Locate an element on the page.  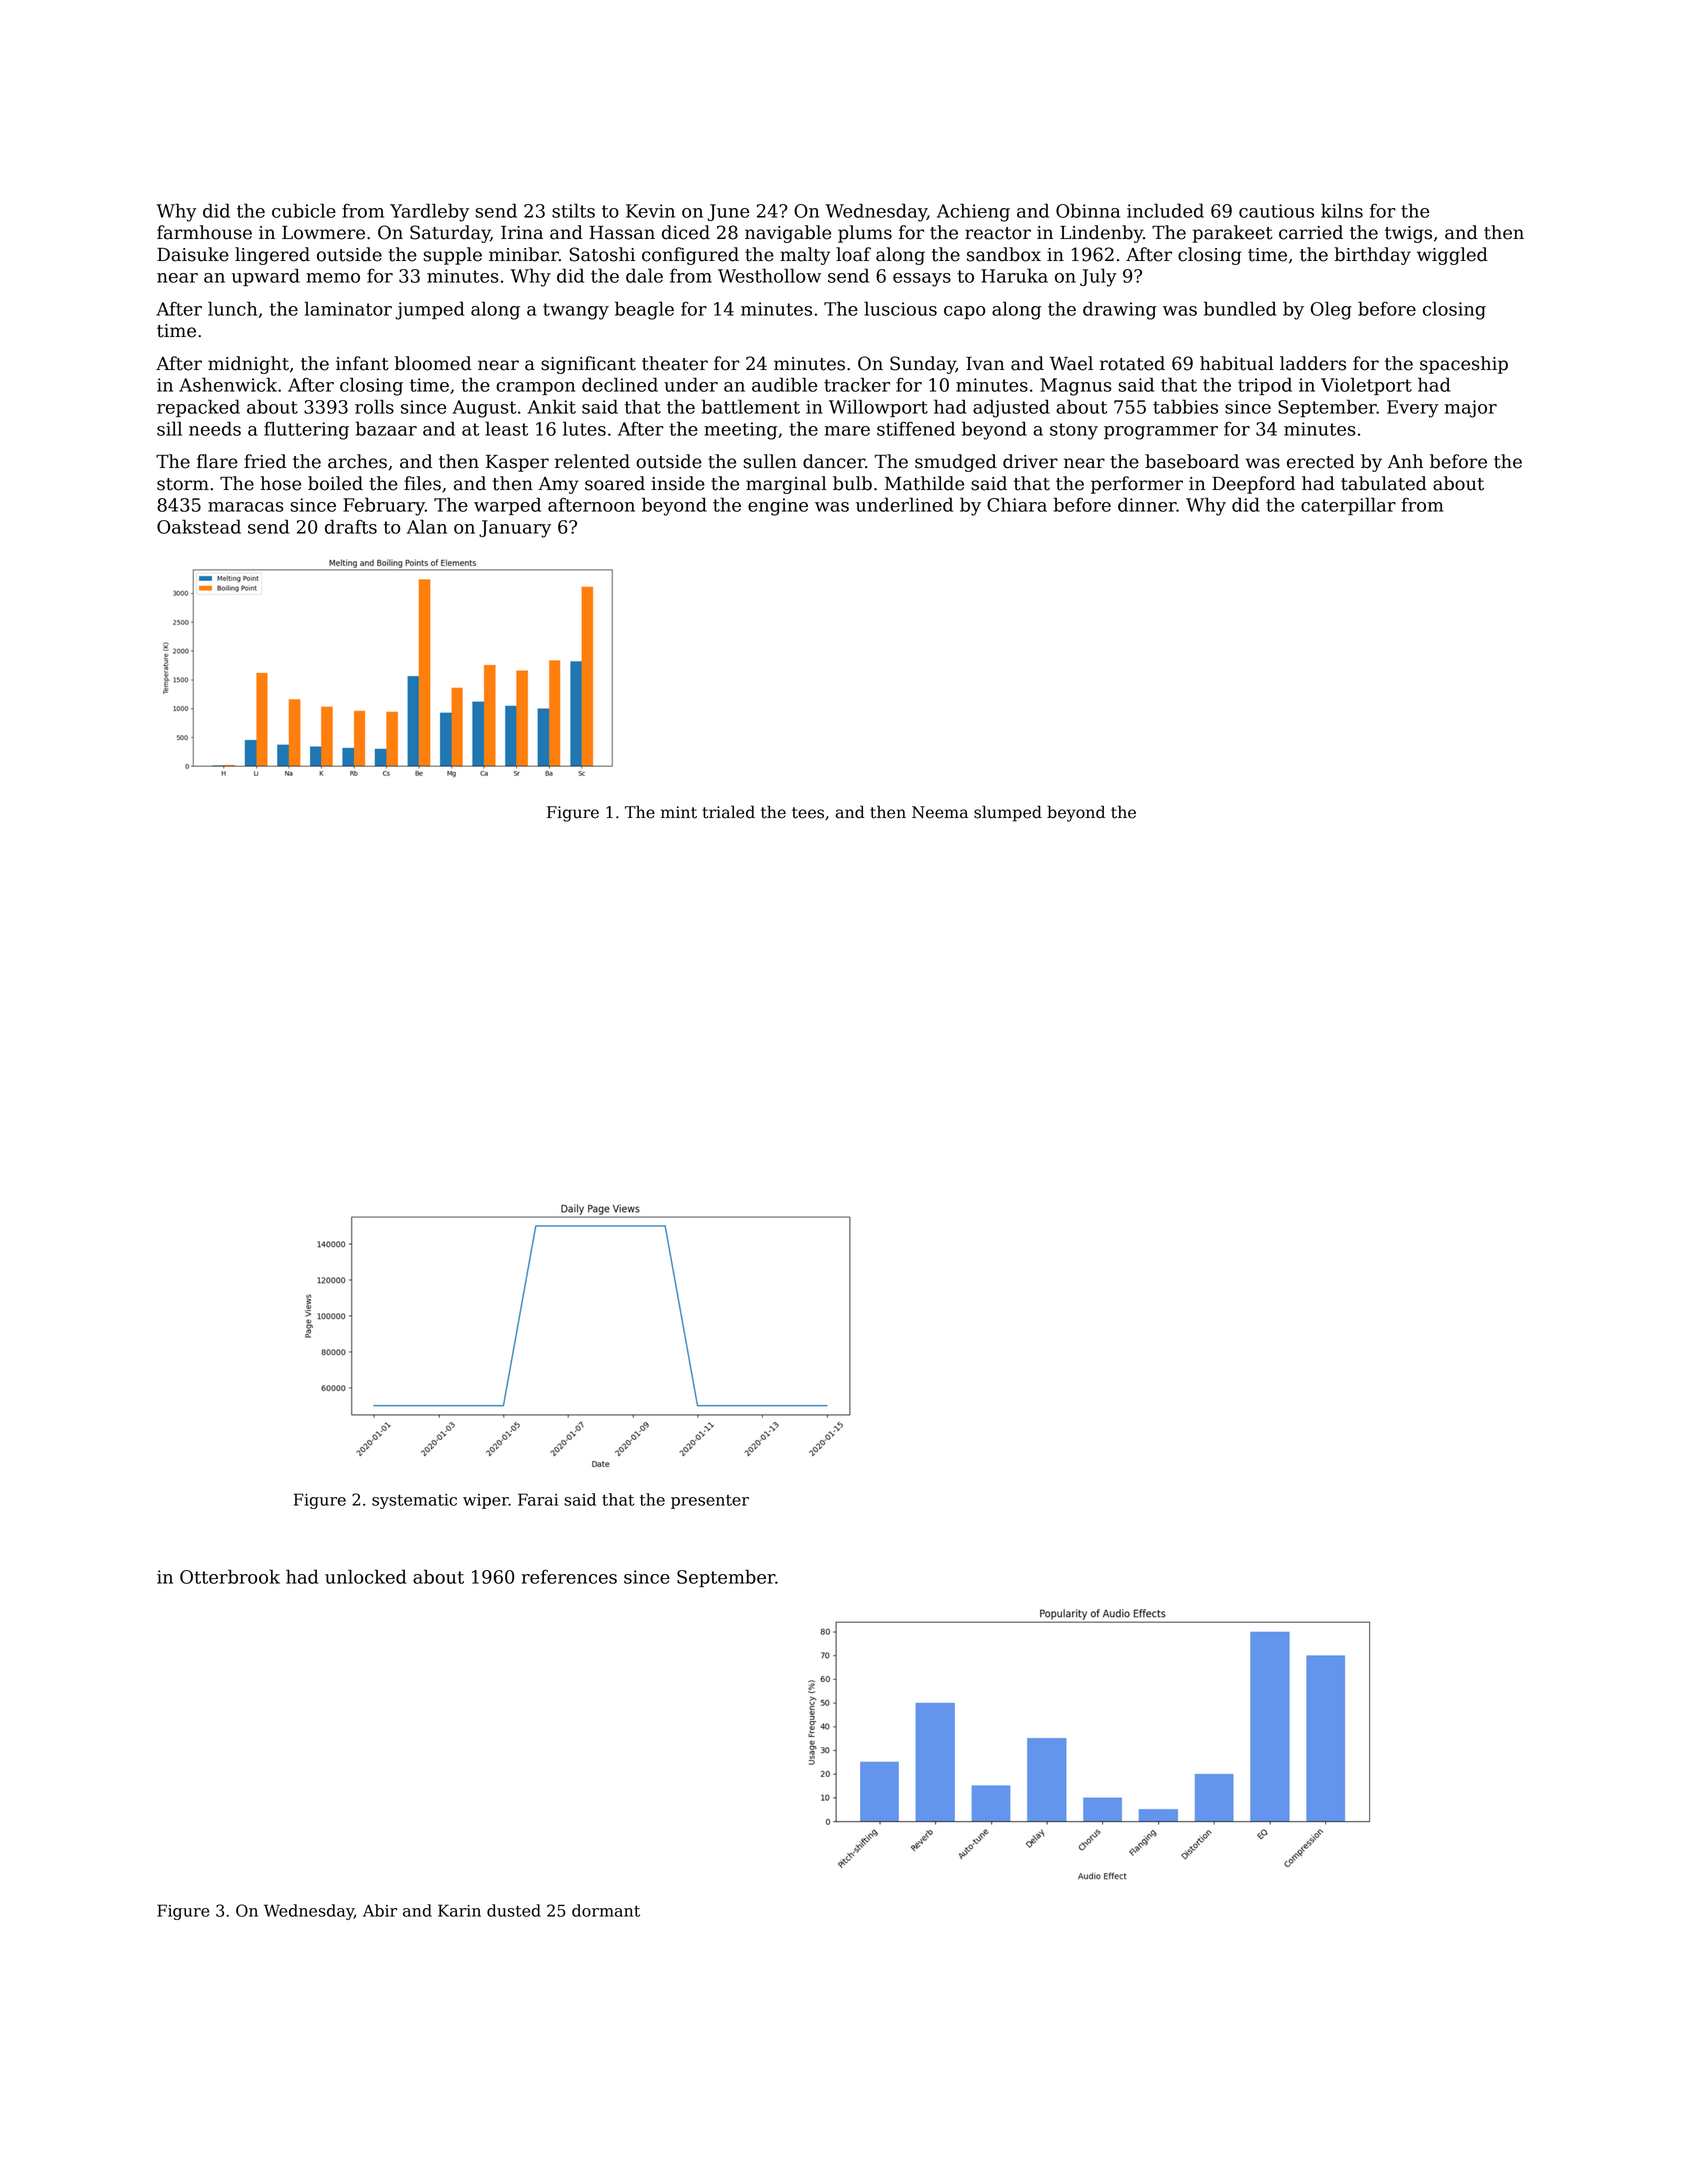
references is located at coordinates (569, 1576).
